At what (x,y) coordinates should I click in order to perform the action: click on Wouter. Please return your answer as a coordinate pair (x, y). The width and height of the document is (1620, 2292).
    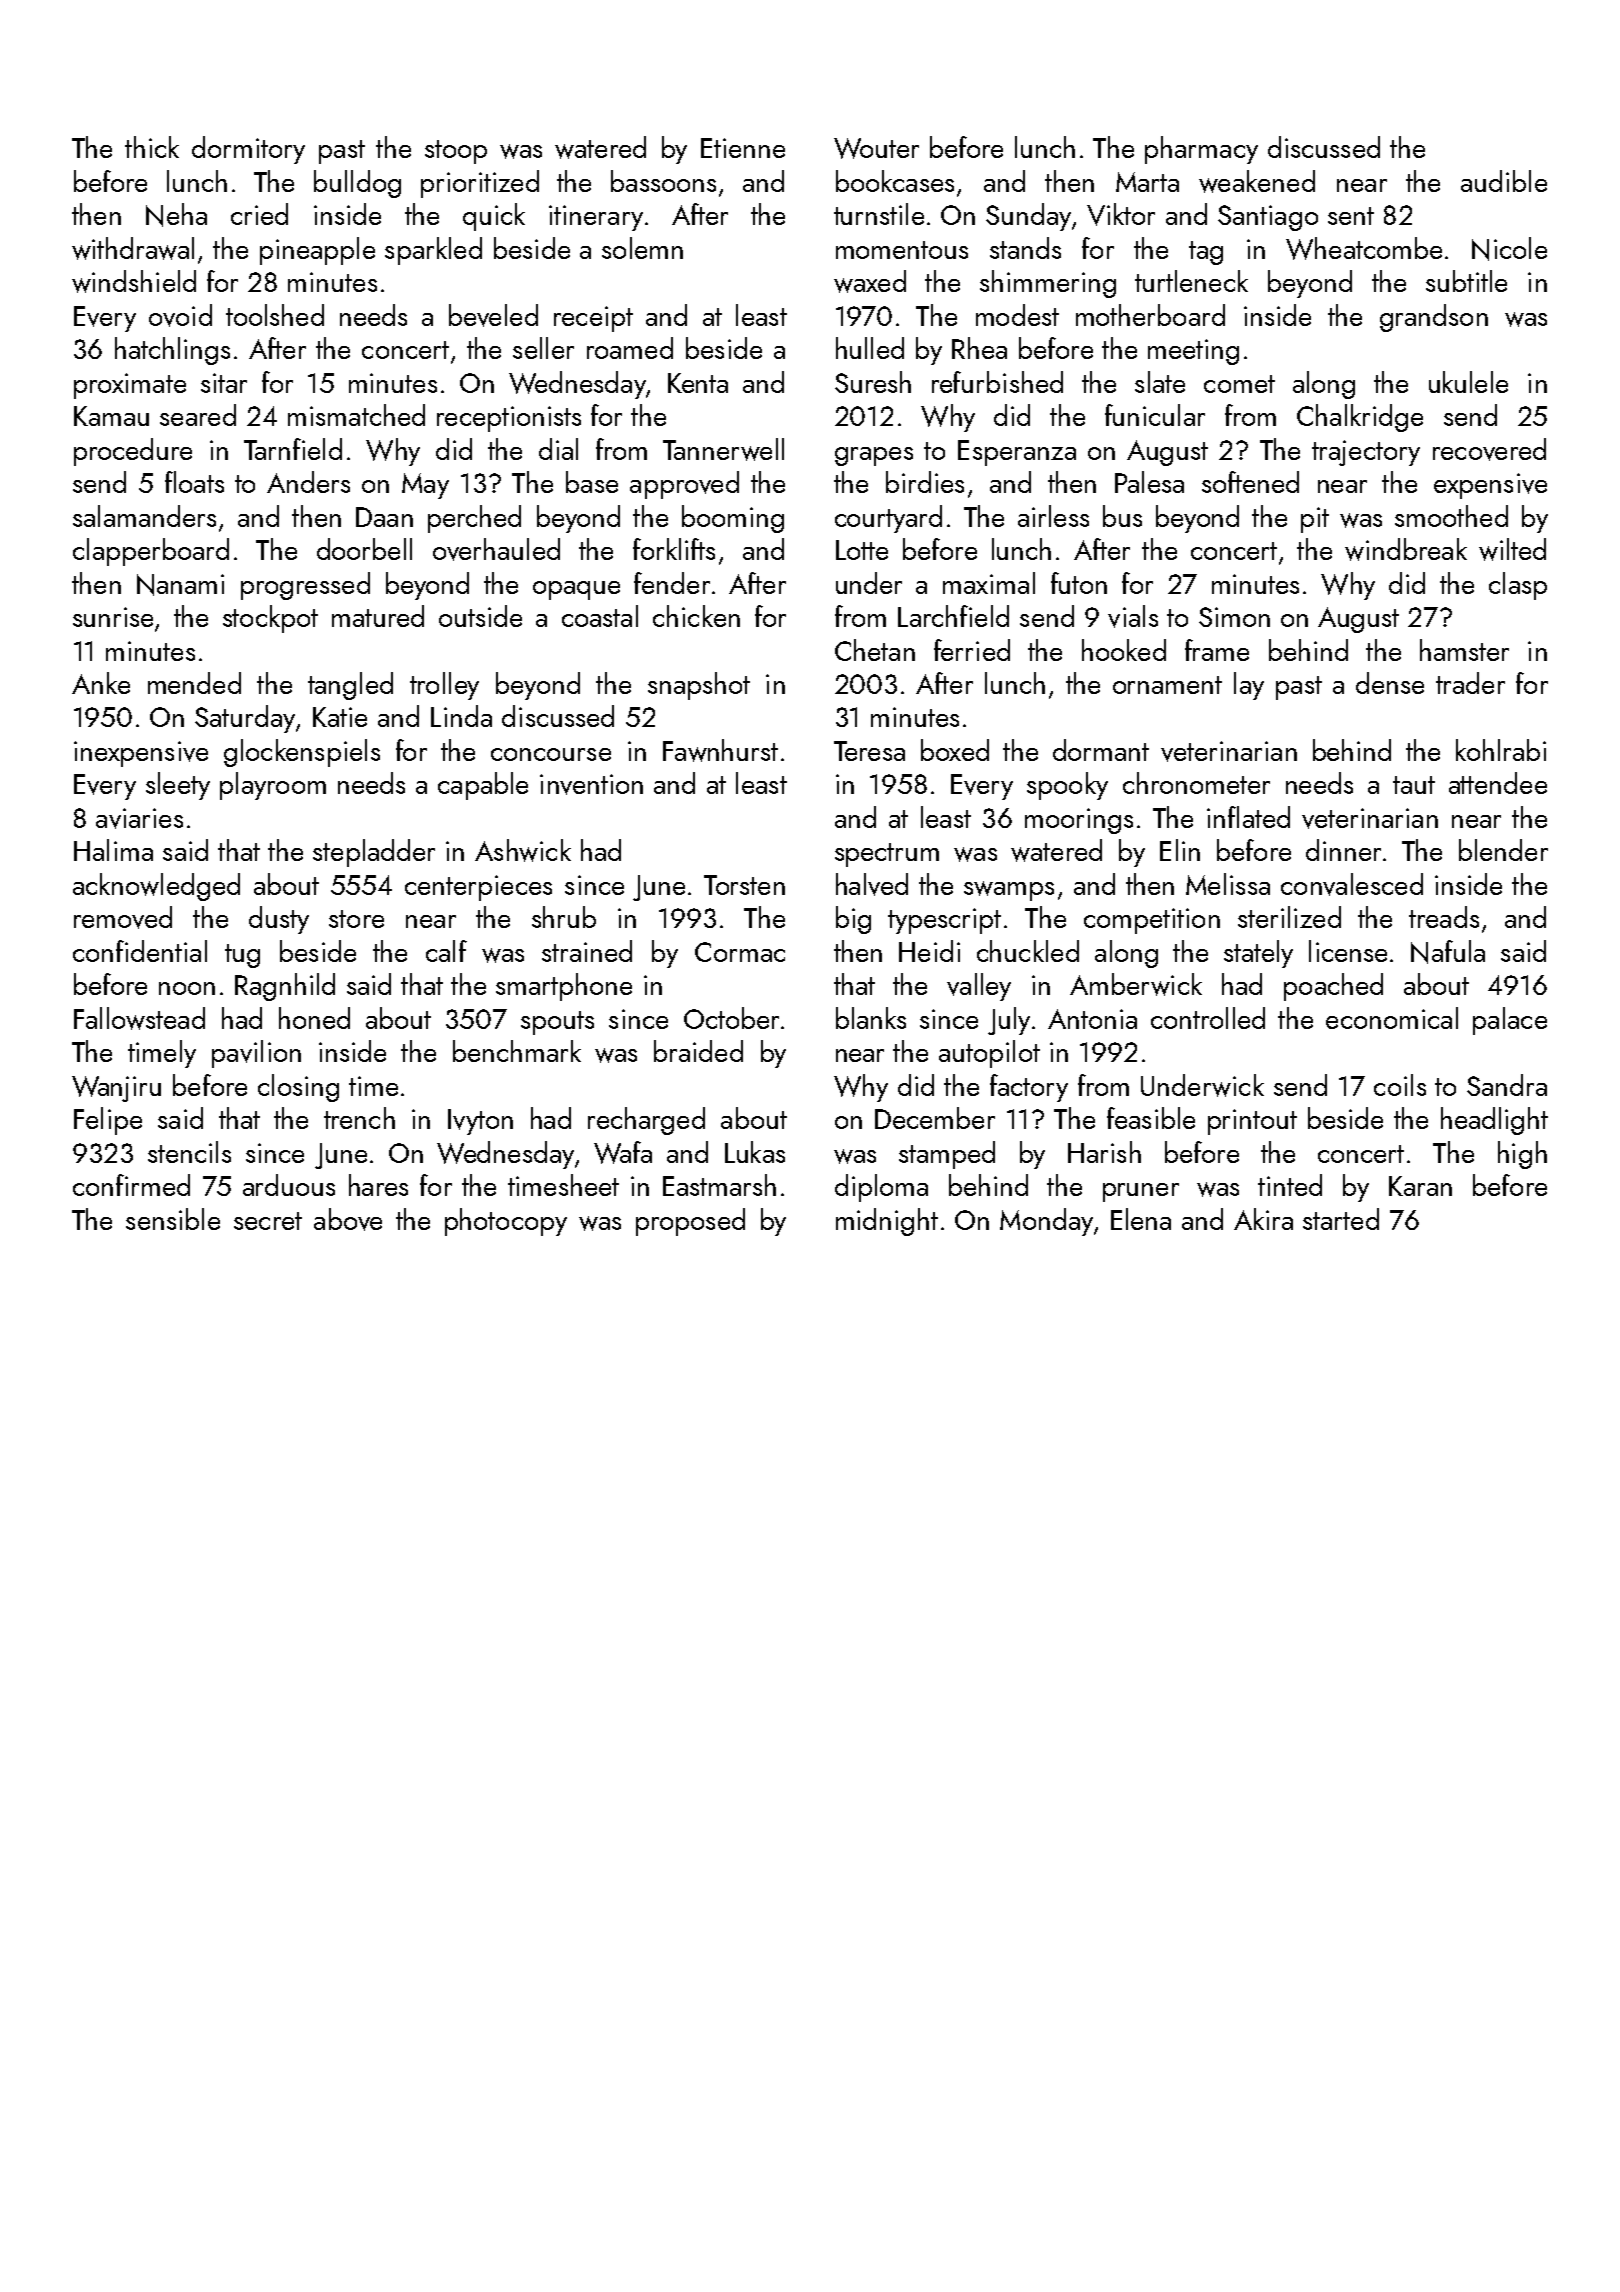
    Looking at the image, I should click on (876, 148).
